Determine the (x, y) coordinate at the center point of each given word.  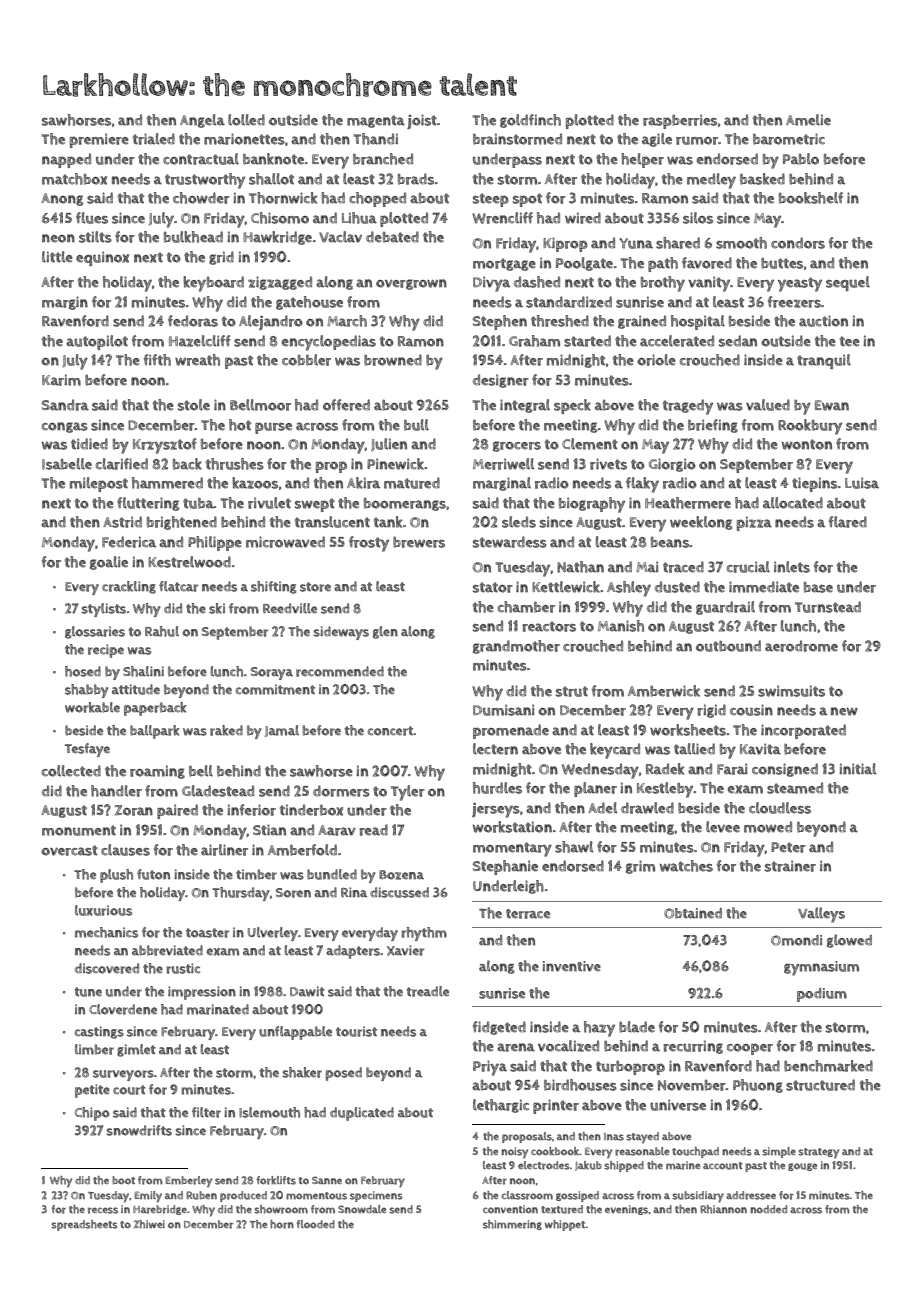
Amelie (808, 120)
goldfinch (530, 121)
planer (595, 789)
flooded (315, 1224)
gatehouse (309, 303)
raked (226, 730)
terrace (528, 914)
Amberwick (664, 691)
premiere (99, 140)
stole (194, 405)
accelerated (677, 341)
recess (103, 1210)
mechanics (106, 932)
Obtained (693, 913)
